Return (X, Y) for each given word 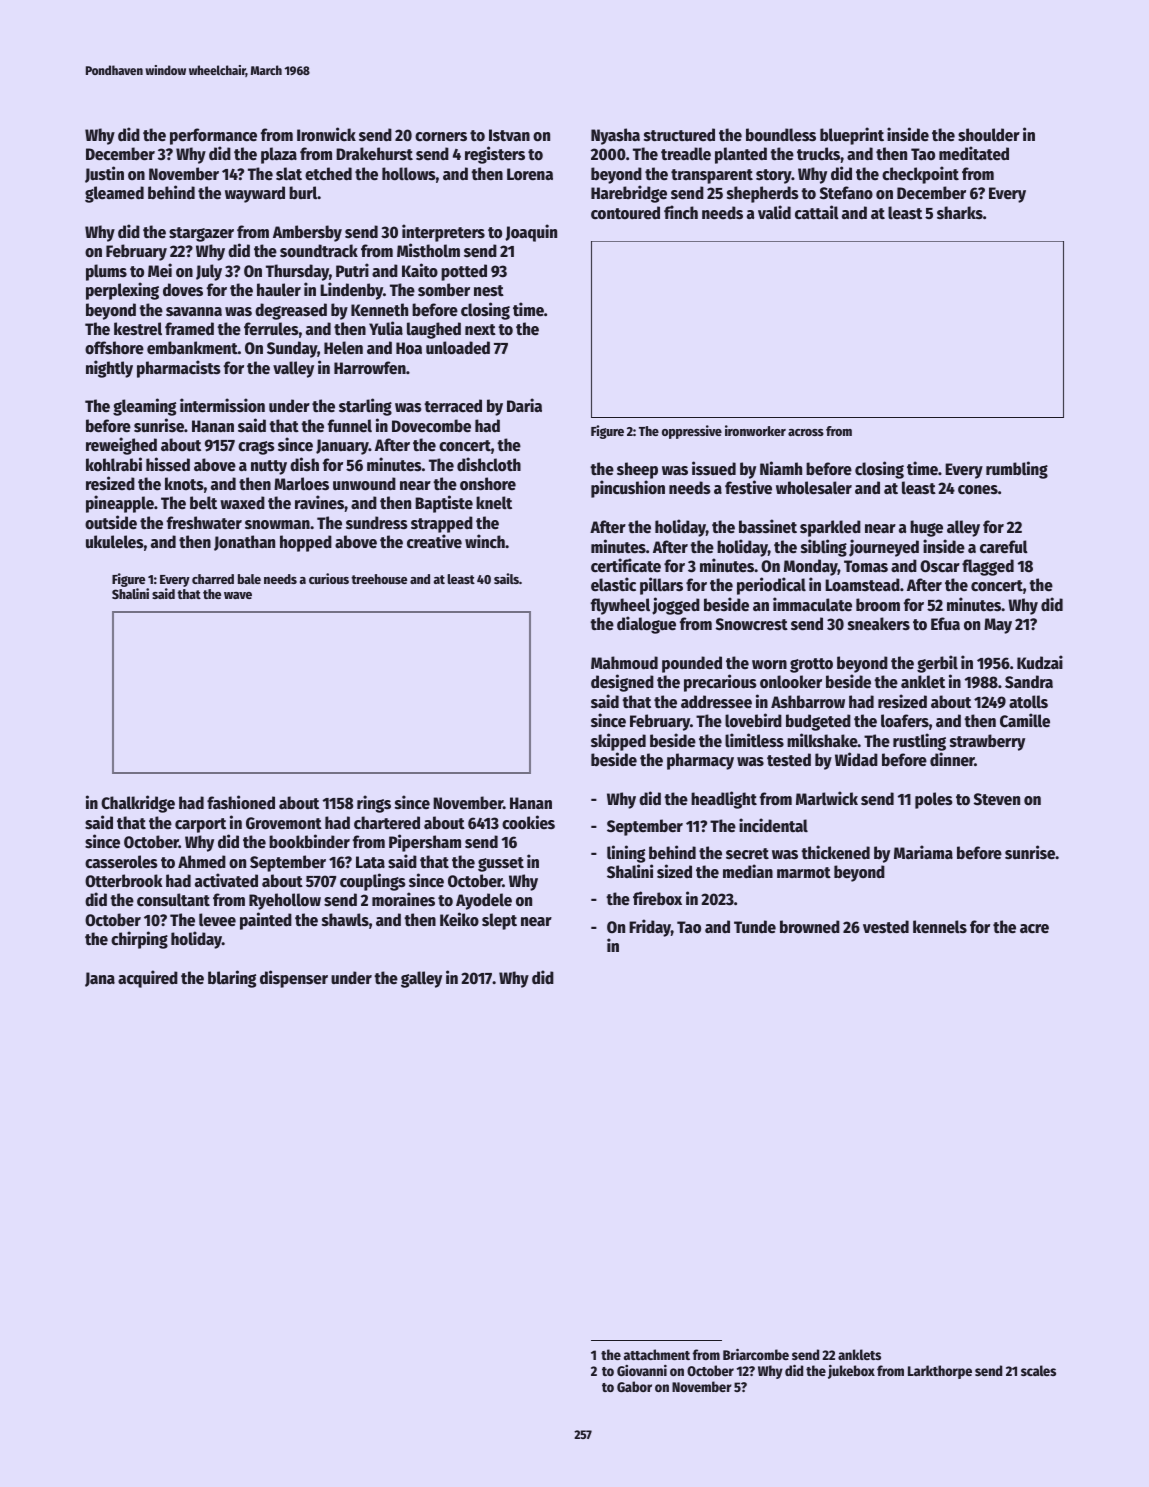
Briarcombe (756, 1354)
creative (434, 541)
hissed (168, 464)
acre (1034, 929)
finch (681, 212)
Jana (100, 979)
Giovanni (642, 1370)
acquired (148, 979)
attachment (657, 1354)
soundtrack (319, 251)
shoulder (989, 135)
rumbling (1017, 470)
